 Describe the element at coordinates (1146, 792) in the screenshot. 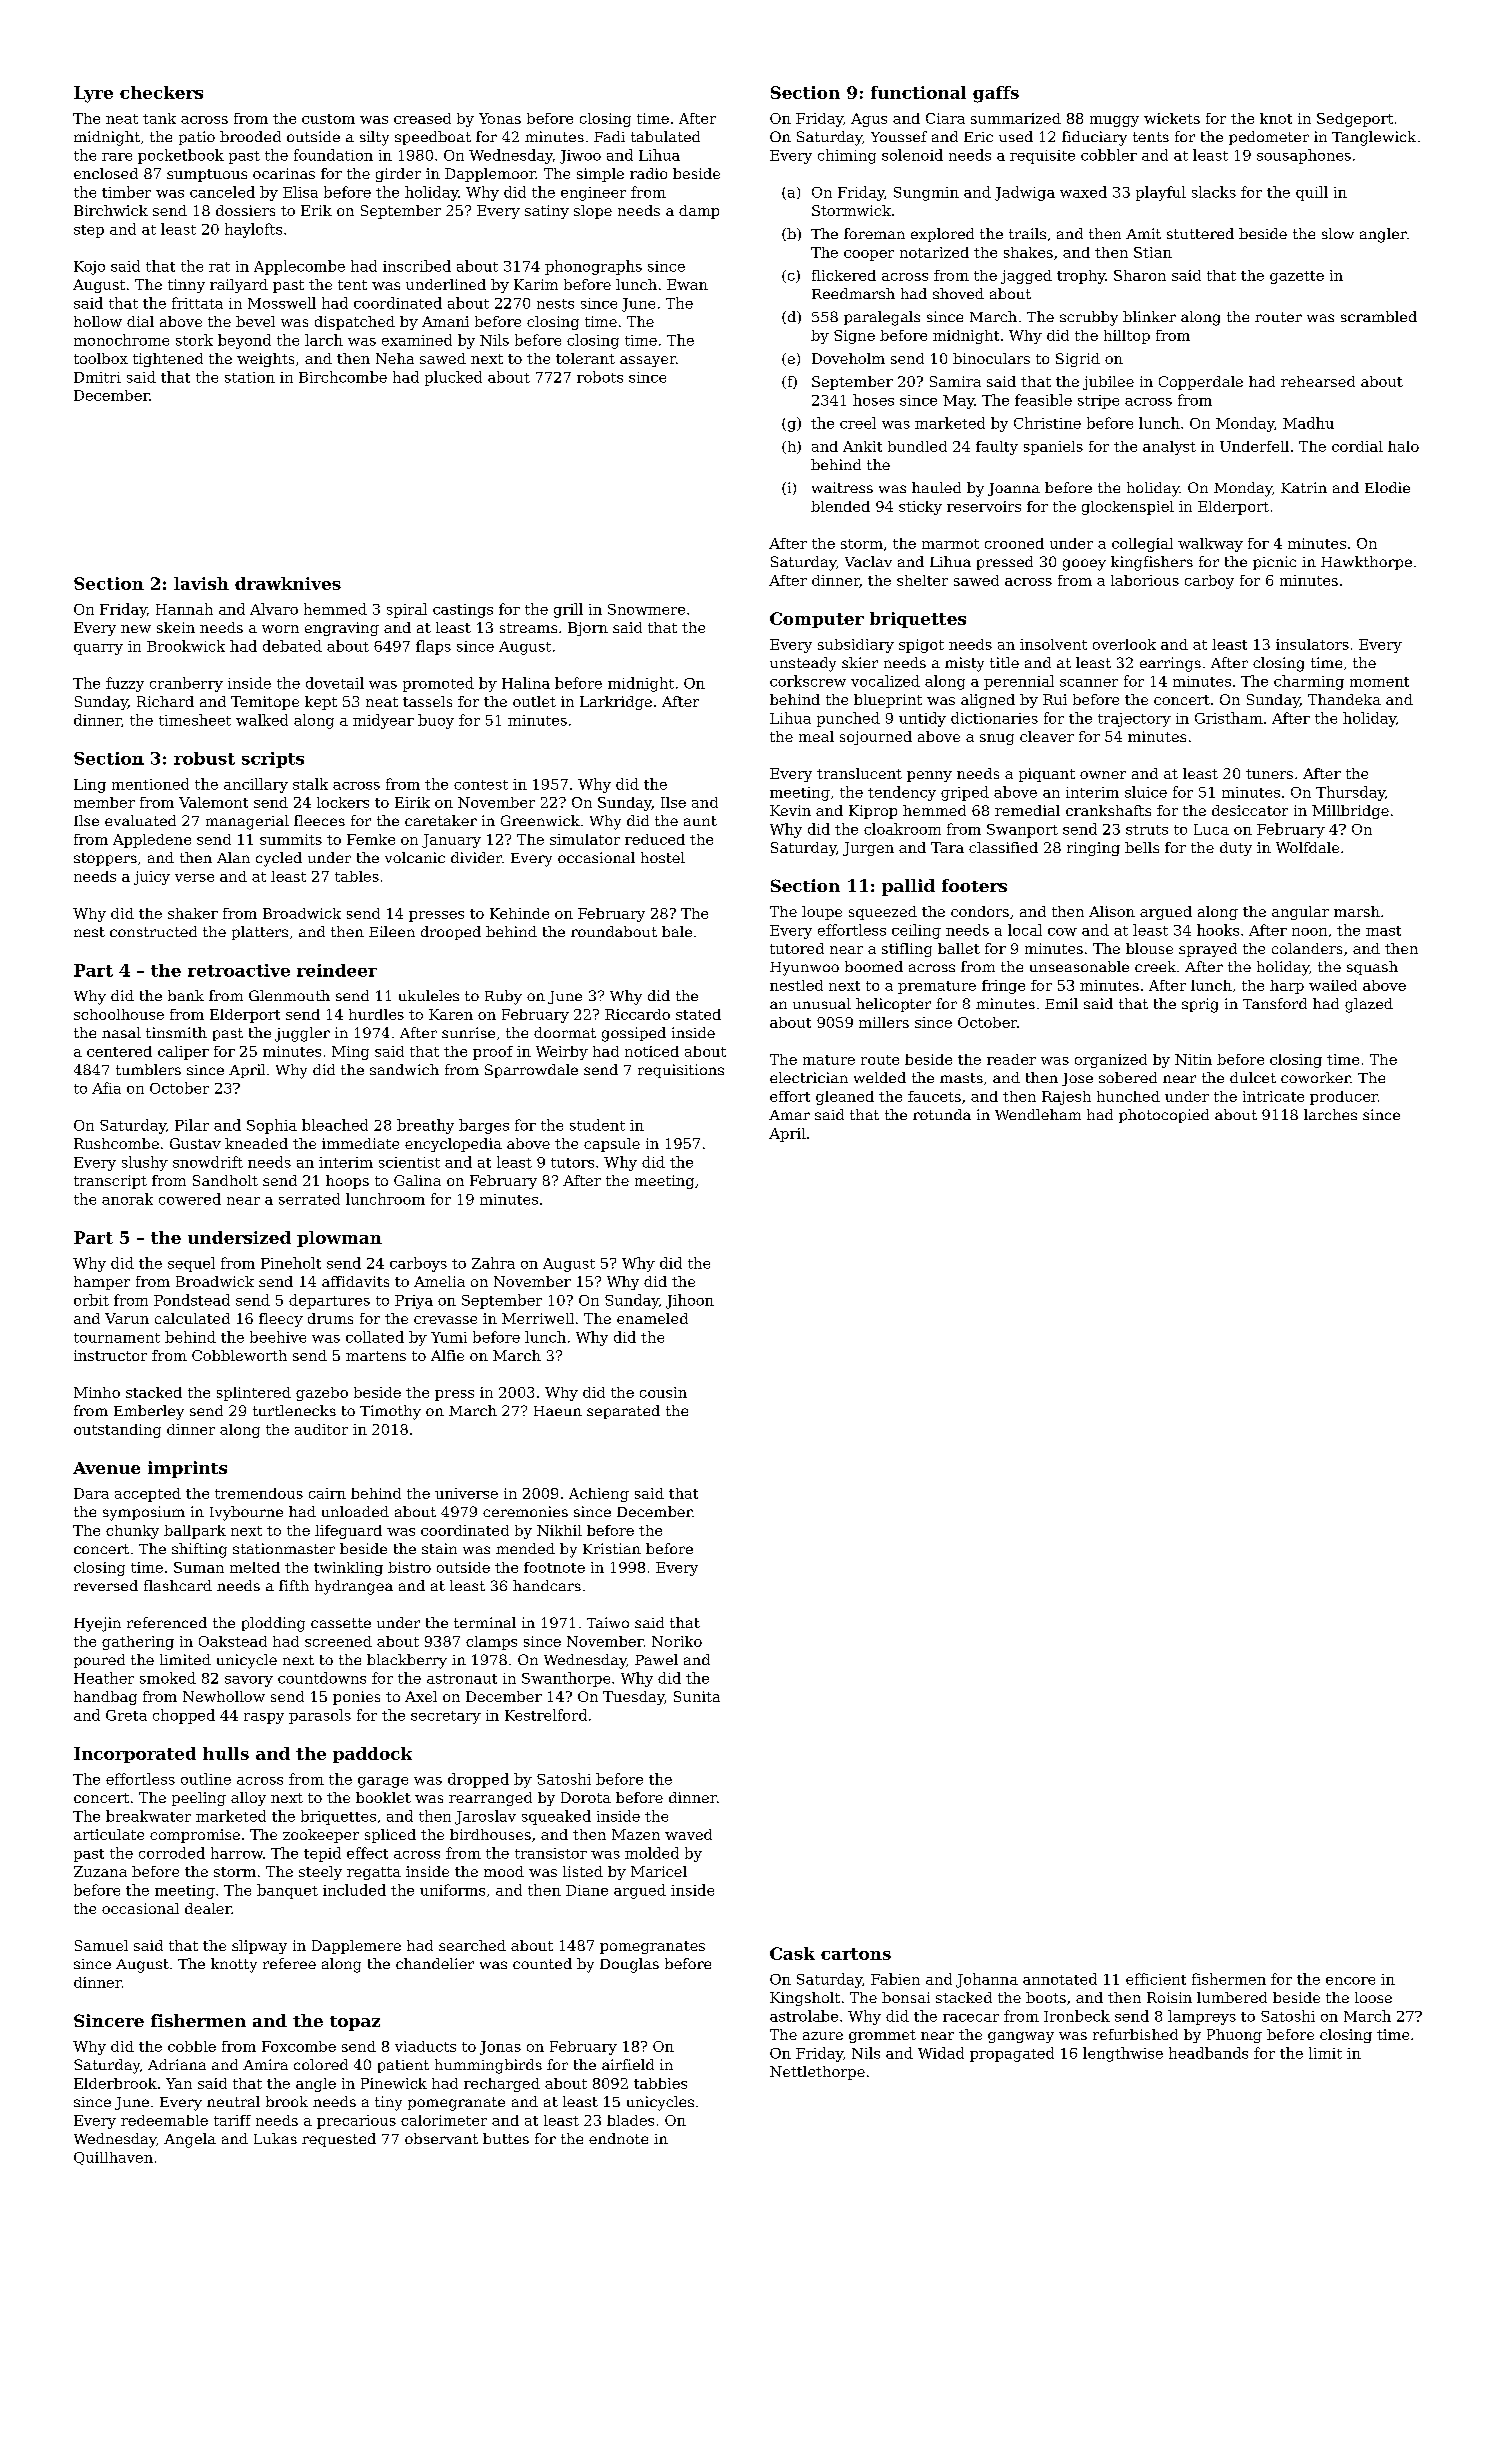

I see `sluice` at that location.
